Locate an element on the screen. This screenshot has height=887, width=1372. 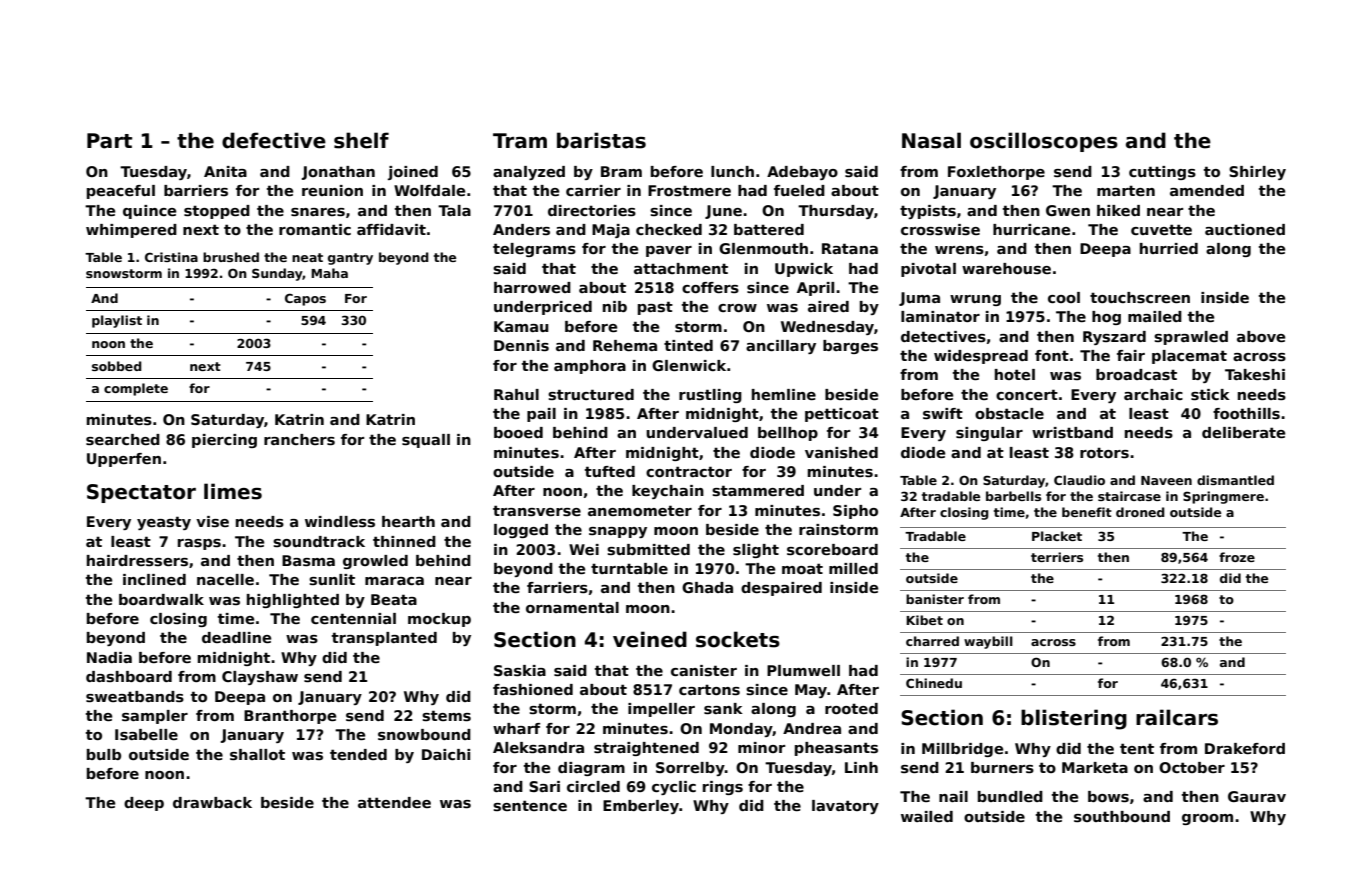
Branthorpe is located at coordinates (290, 717).
